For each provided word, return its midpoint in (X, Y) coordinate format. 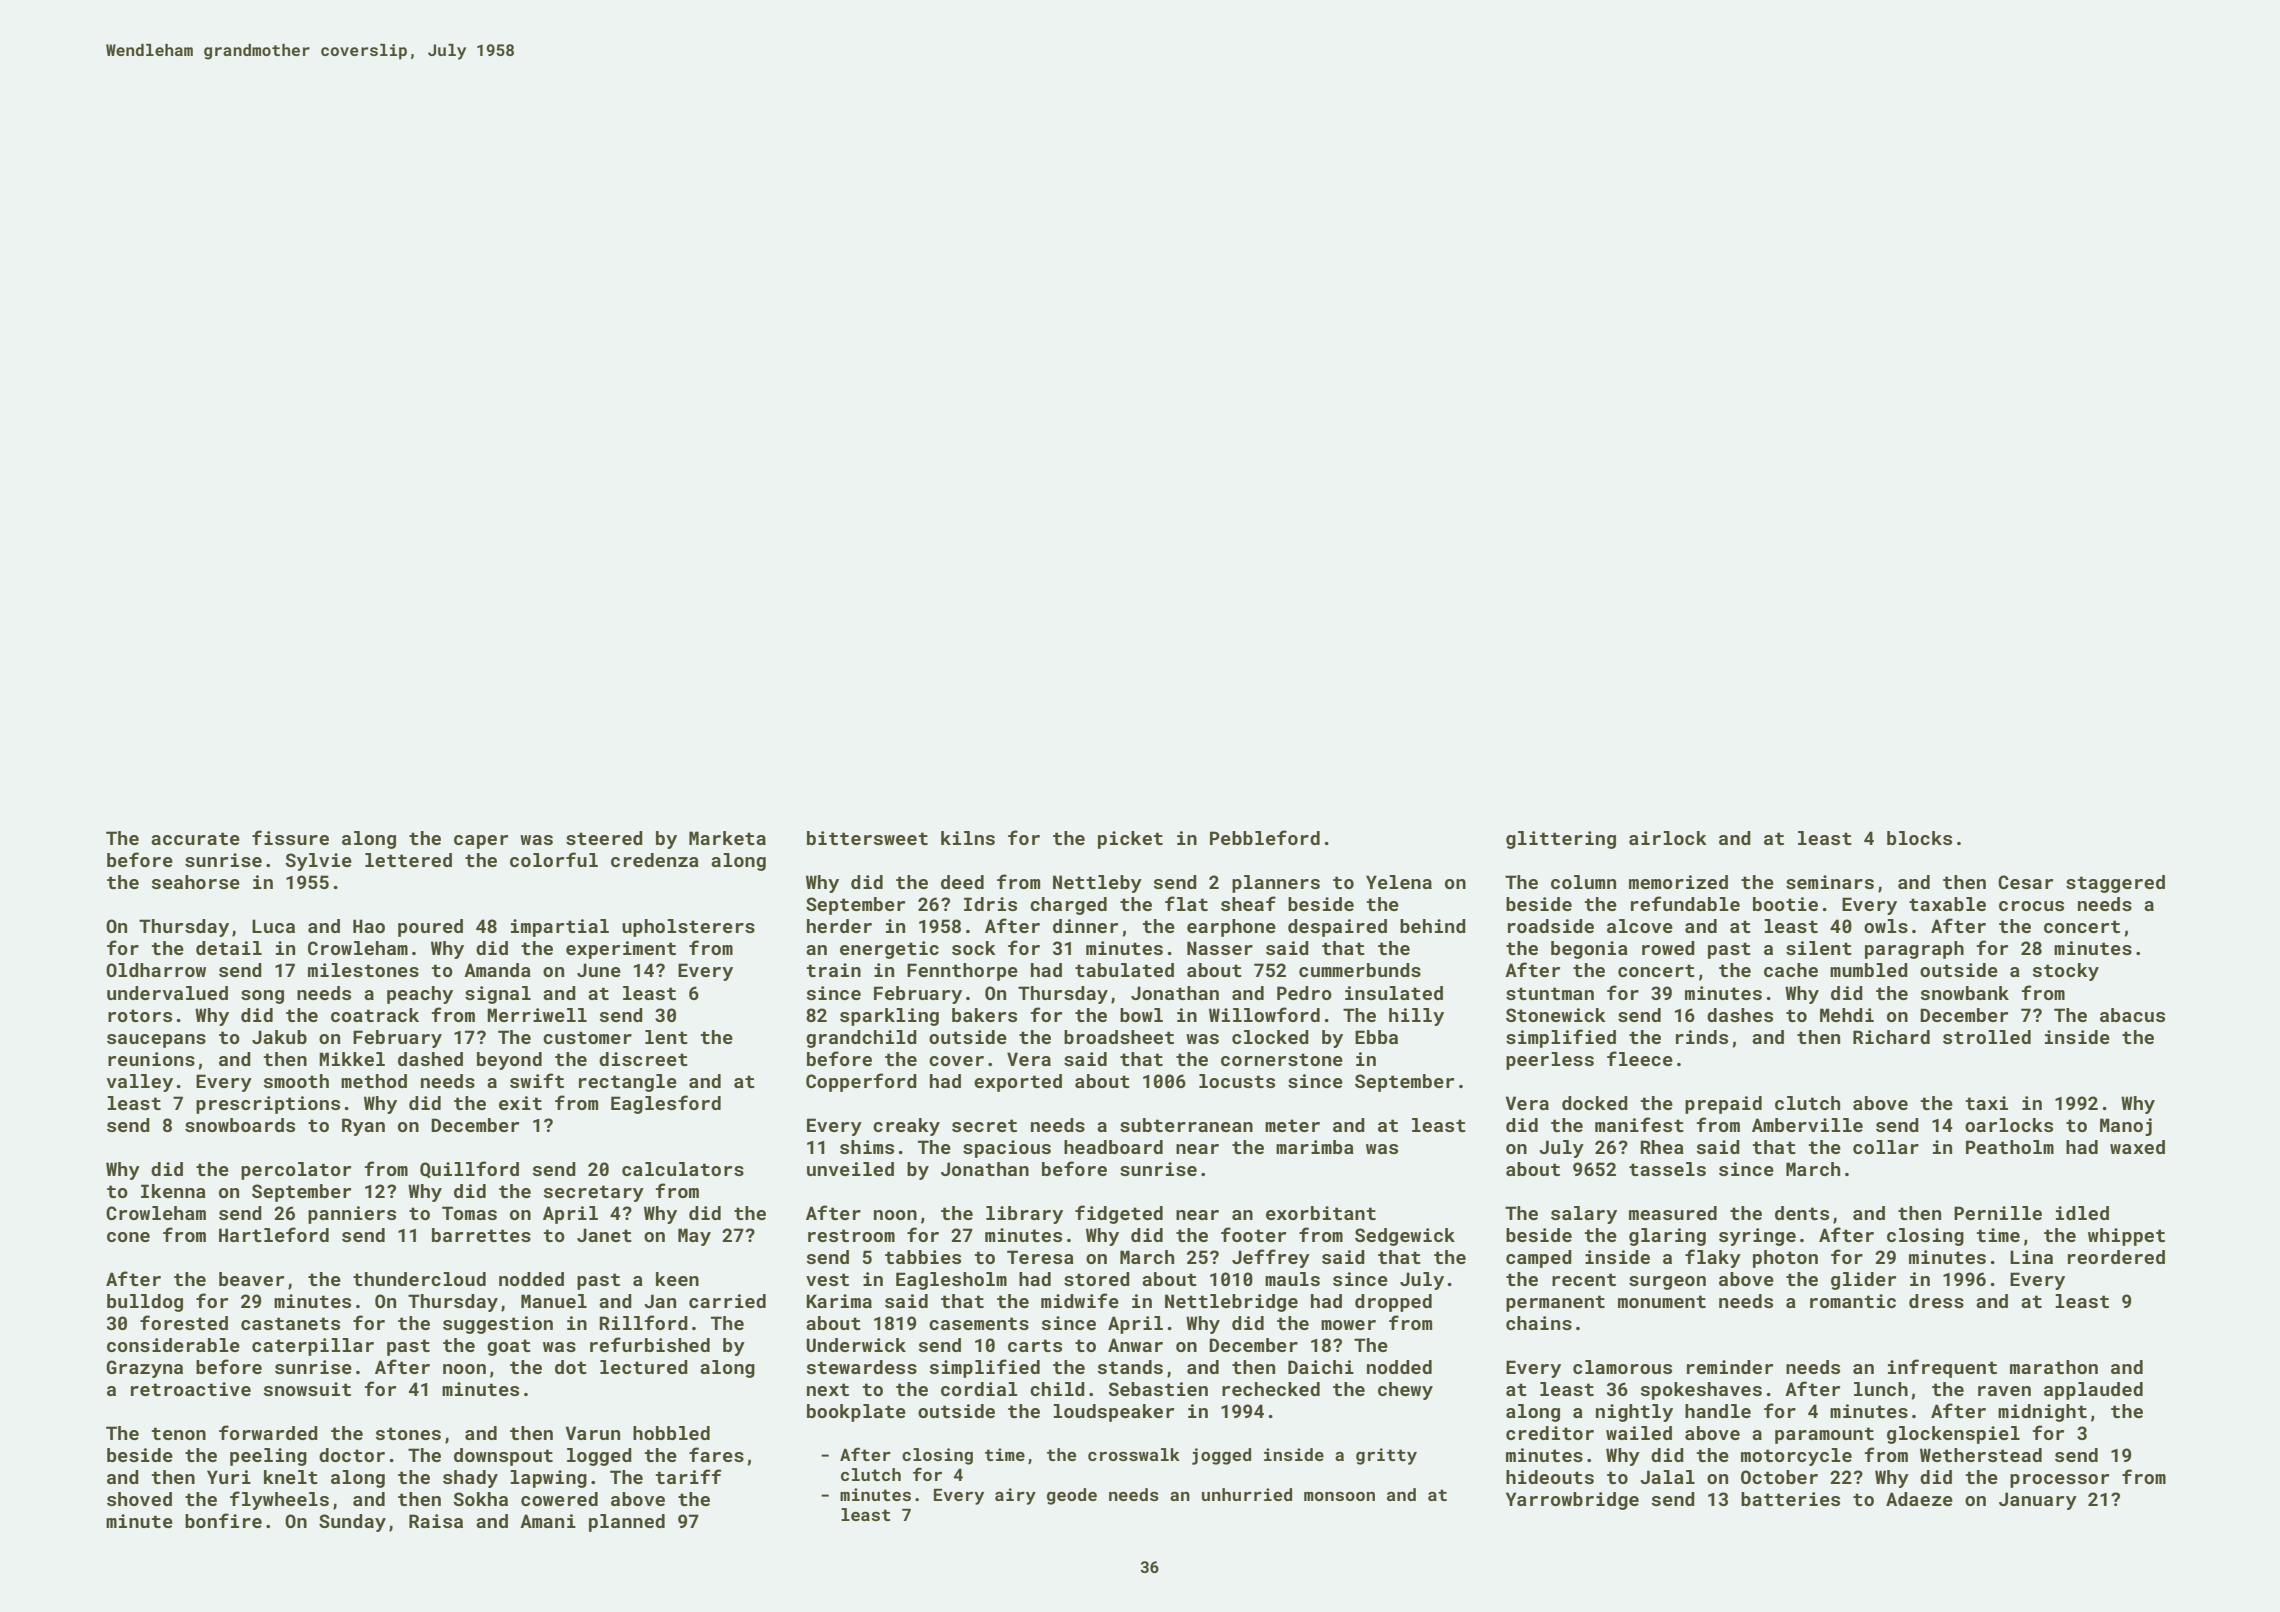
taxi (1986, 1103)
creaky (906, 1127)
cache (1791, 970)
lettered (408, 860)
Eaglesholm (951, 1281)
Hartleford (274, 1234)
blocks (1919, 838)
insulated (1394, 993)
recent (1584, 1279)
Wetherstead (1981, 1455)
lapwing (548, 1479)
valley (140, 1083)
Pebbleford (1265, 837)
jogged (1221, 1456)
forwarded (268, 1432)
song (262, 997)
